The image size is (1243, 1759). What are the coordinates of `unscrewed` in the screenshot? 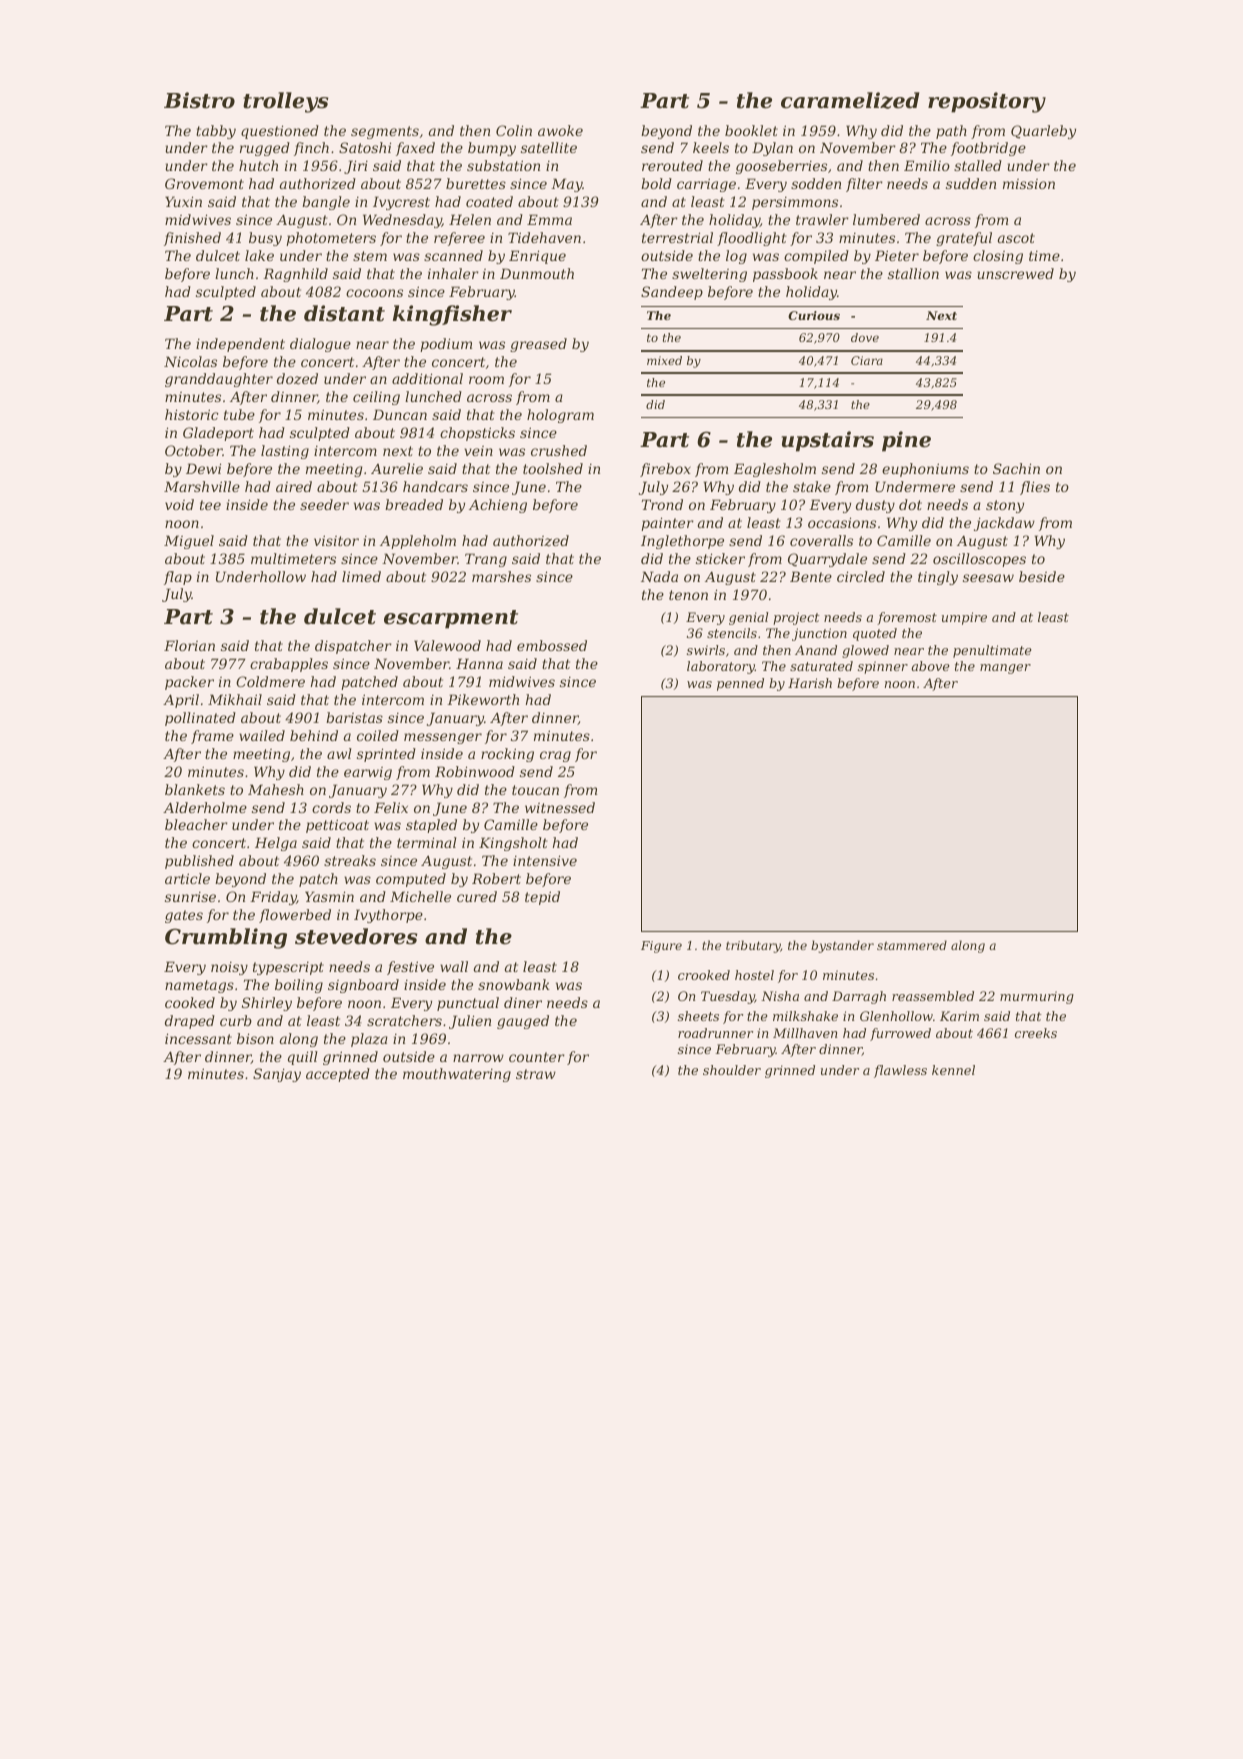 It's located at (1016, 273).
